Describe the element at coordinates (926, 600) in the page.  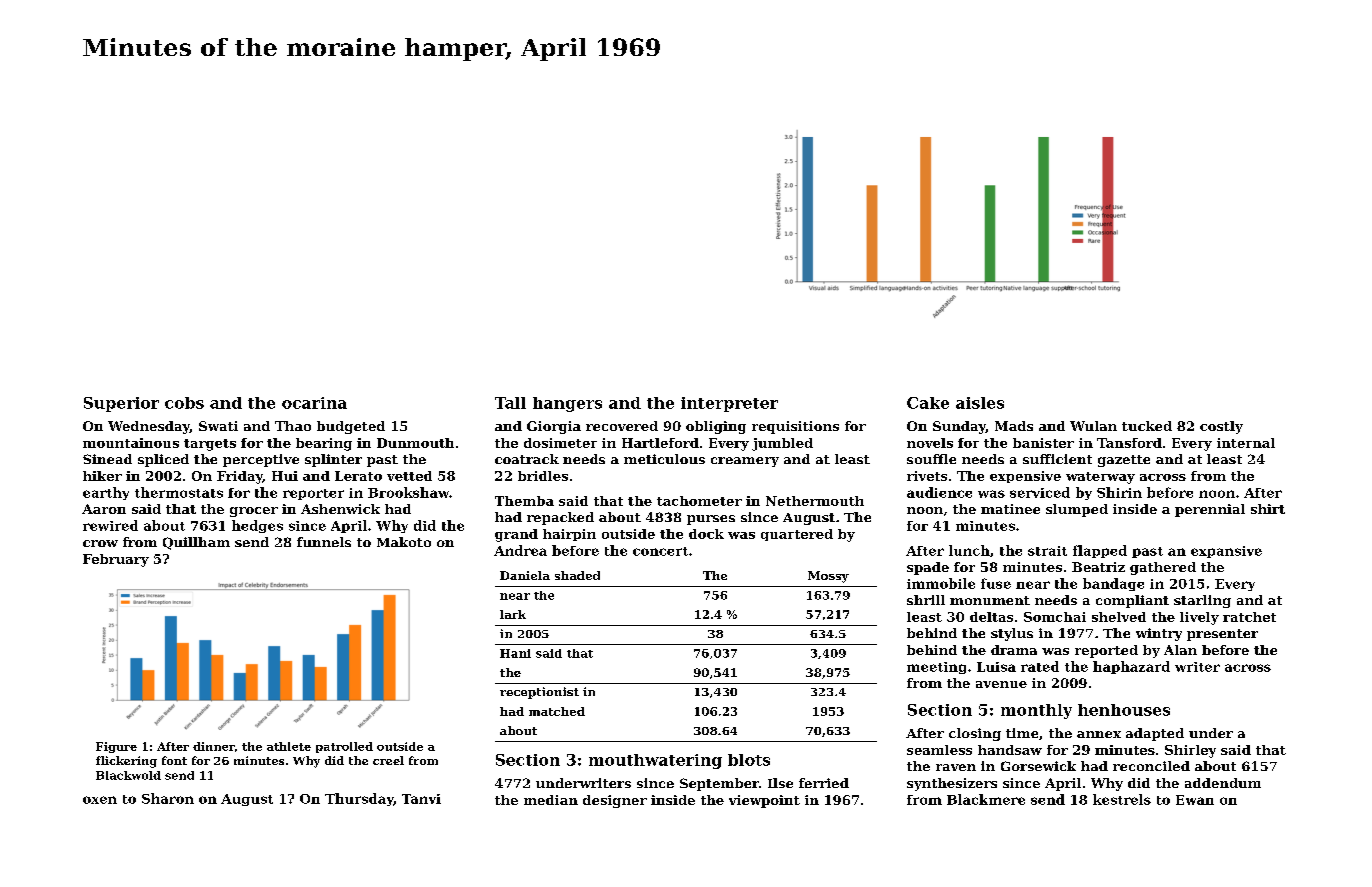
I see `shrill` at that location.
